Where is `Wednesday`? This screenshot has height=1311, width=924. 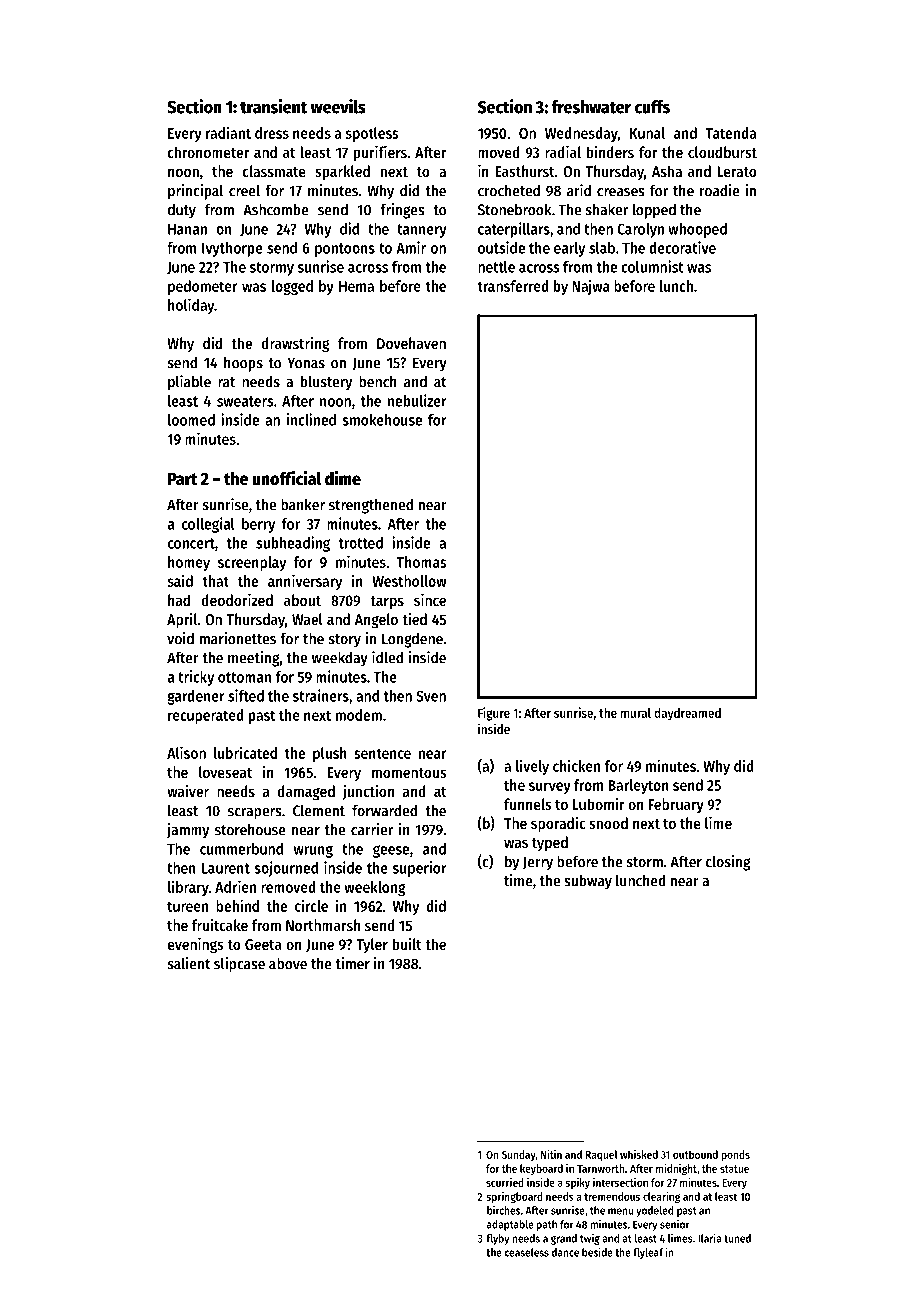
Wednesday is located at coordinates (581, 134).
